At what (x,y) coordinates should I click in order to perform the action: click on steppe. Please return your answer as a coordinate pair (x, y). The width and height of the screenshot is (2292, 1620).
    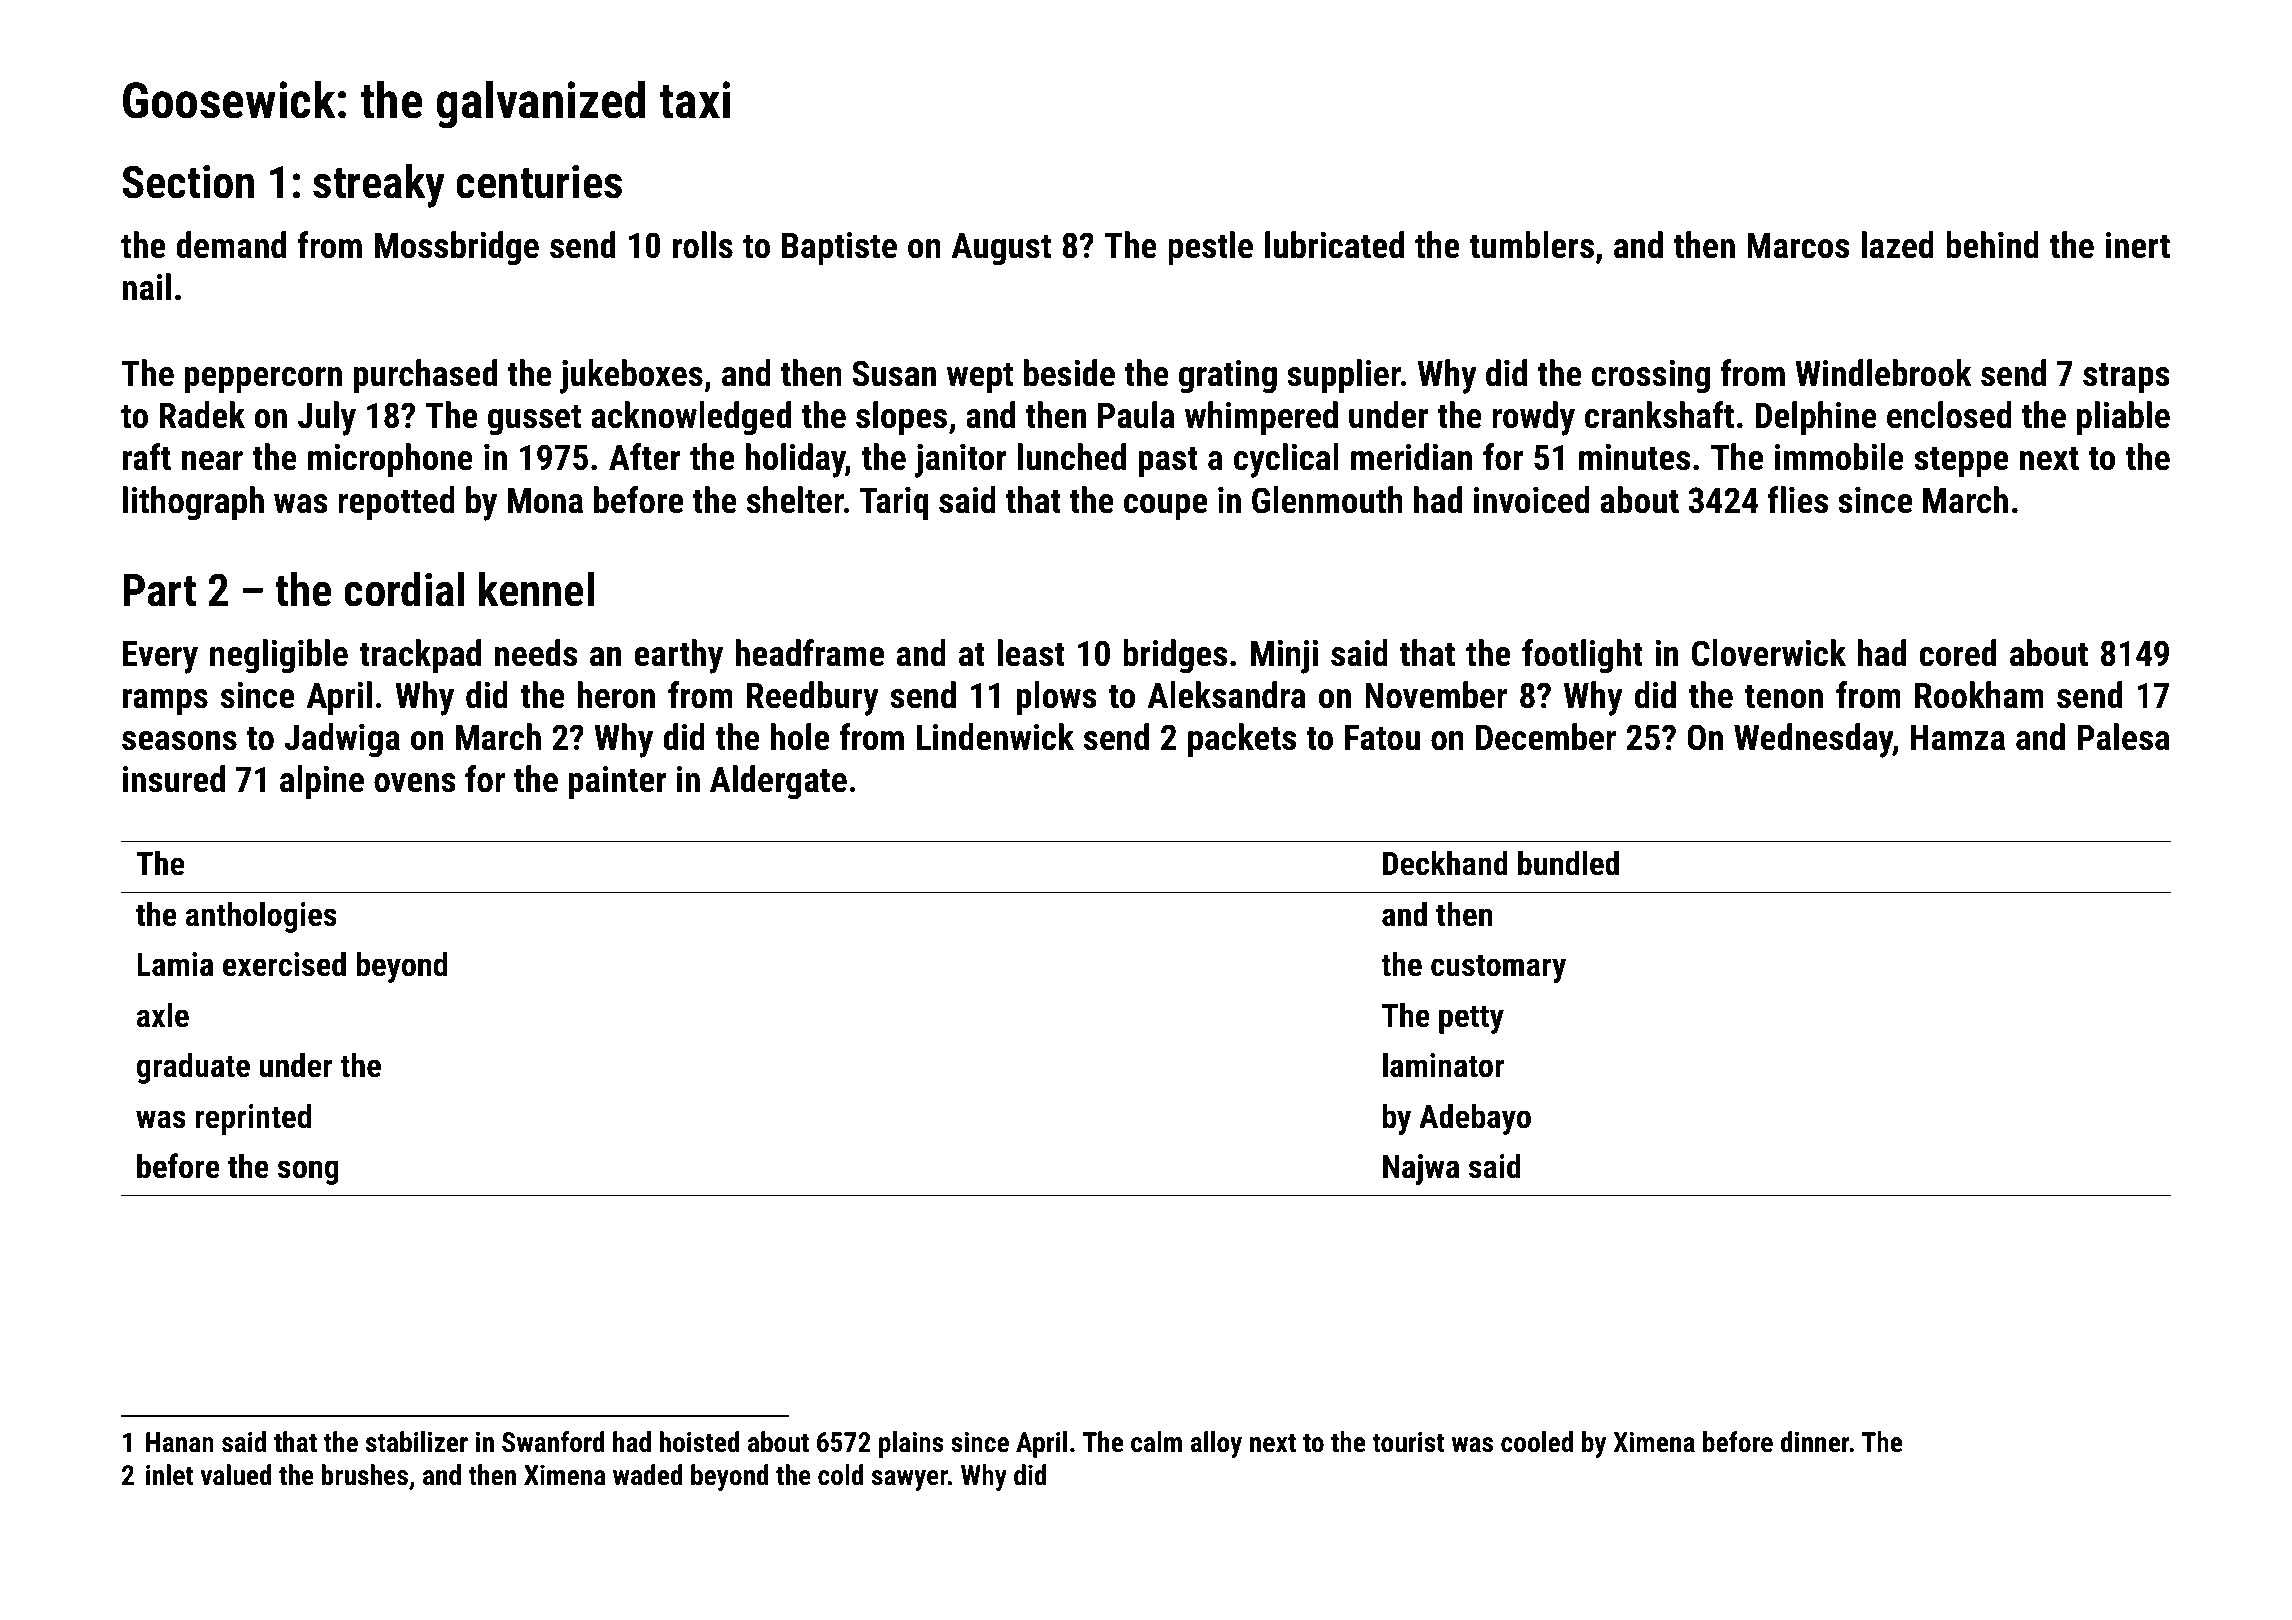
    Looking at the image, I should click on (1961, 461).
